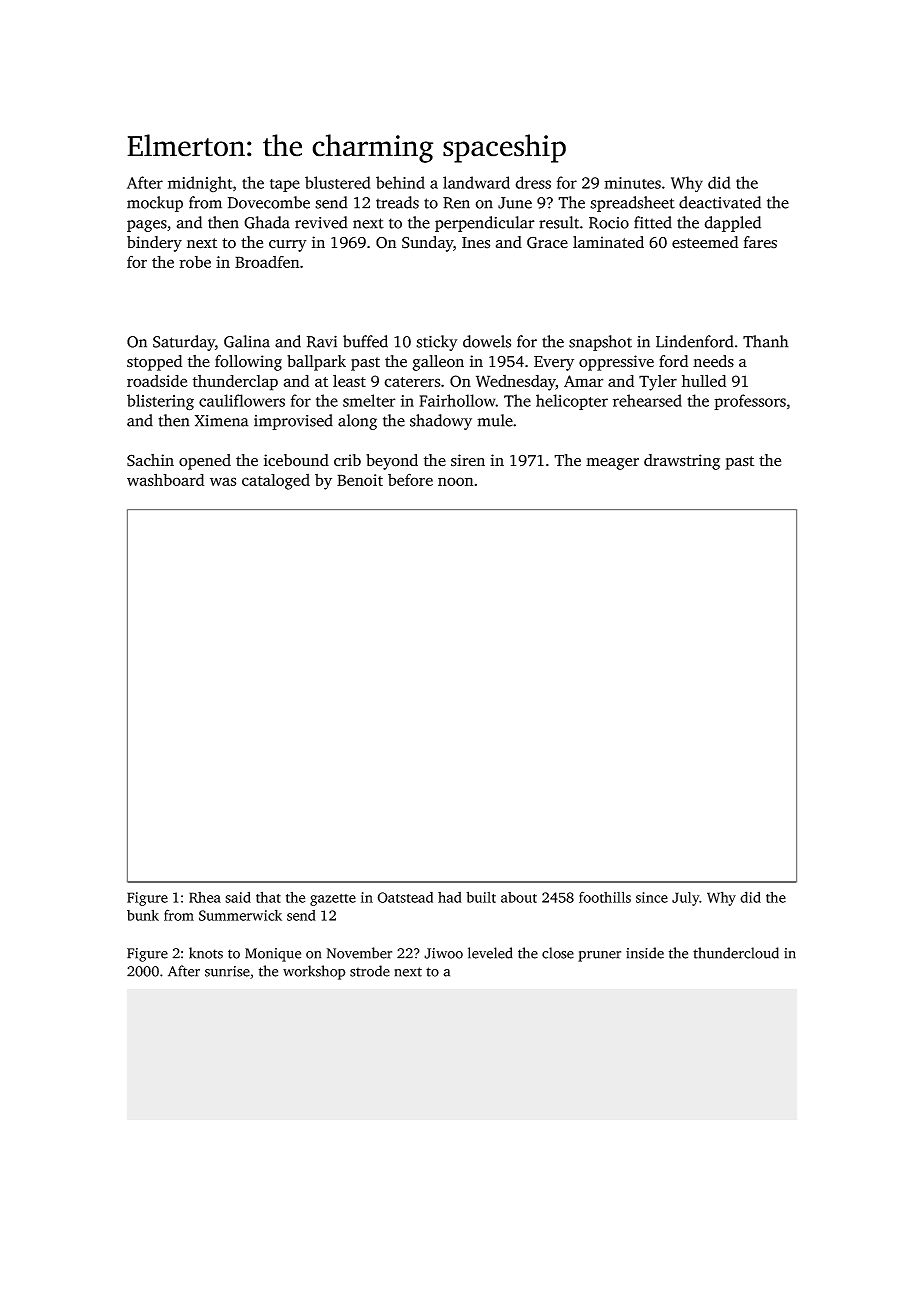 This screenshot has width=924, height=1314. What do you see at coordinates (736, 953) in the screenshot?
I see `thundercloud` at bounding box center [736, 953].
